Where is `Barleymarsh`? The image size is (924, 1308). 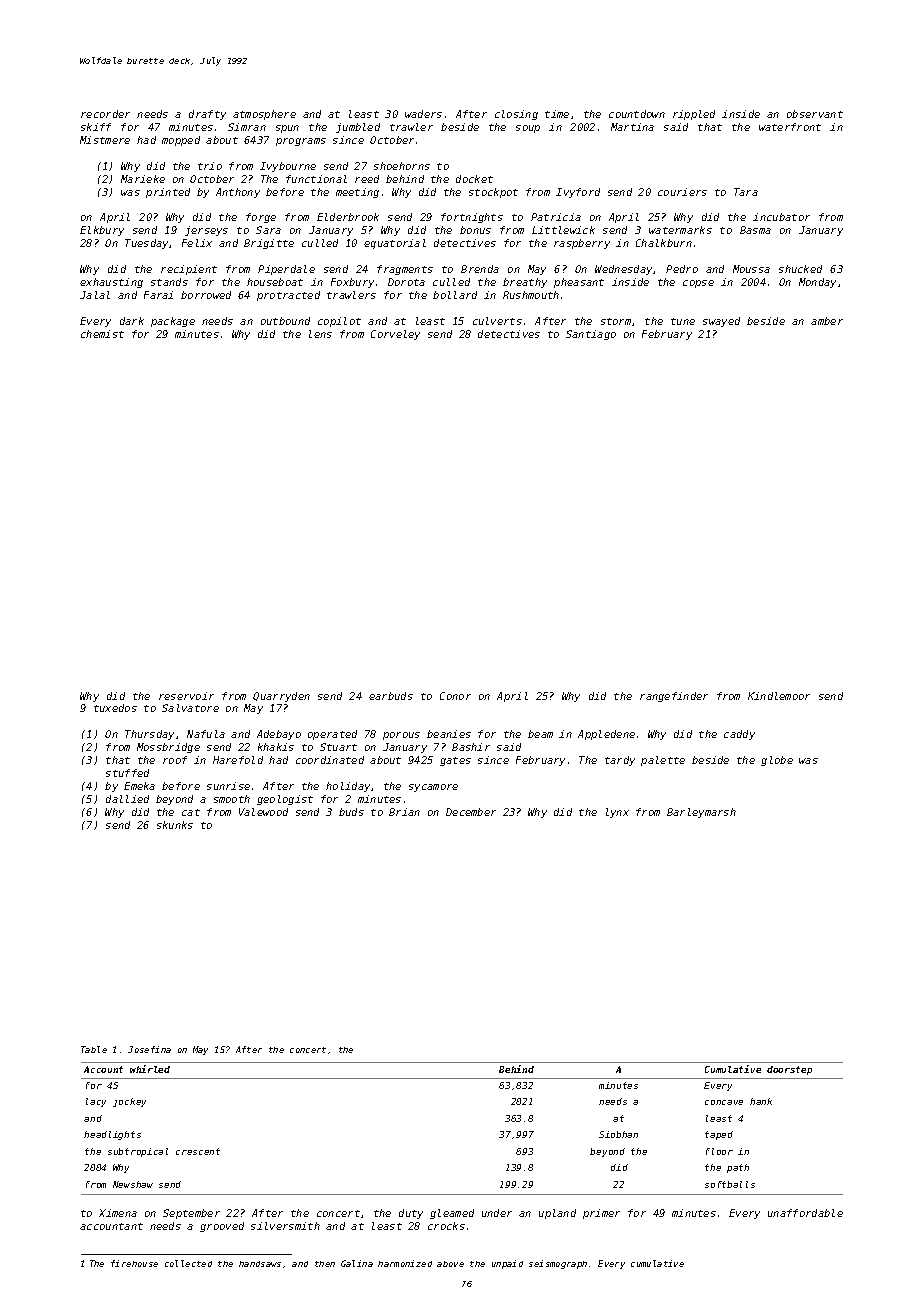
Barleymarsh is located at coordinates (701, 813).
